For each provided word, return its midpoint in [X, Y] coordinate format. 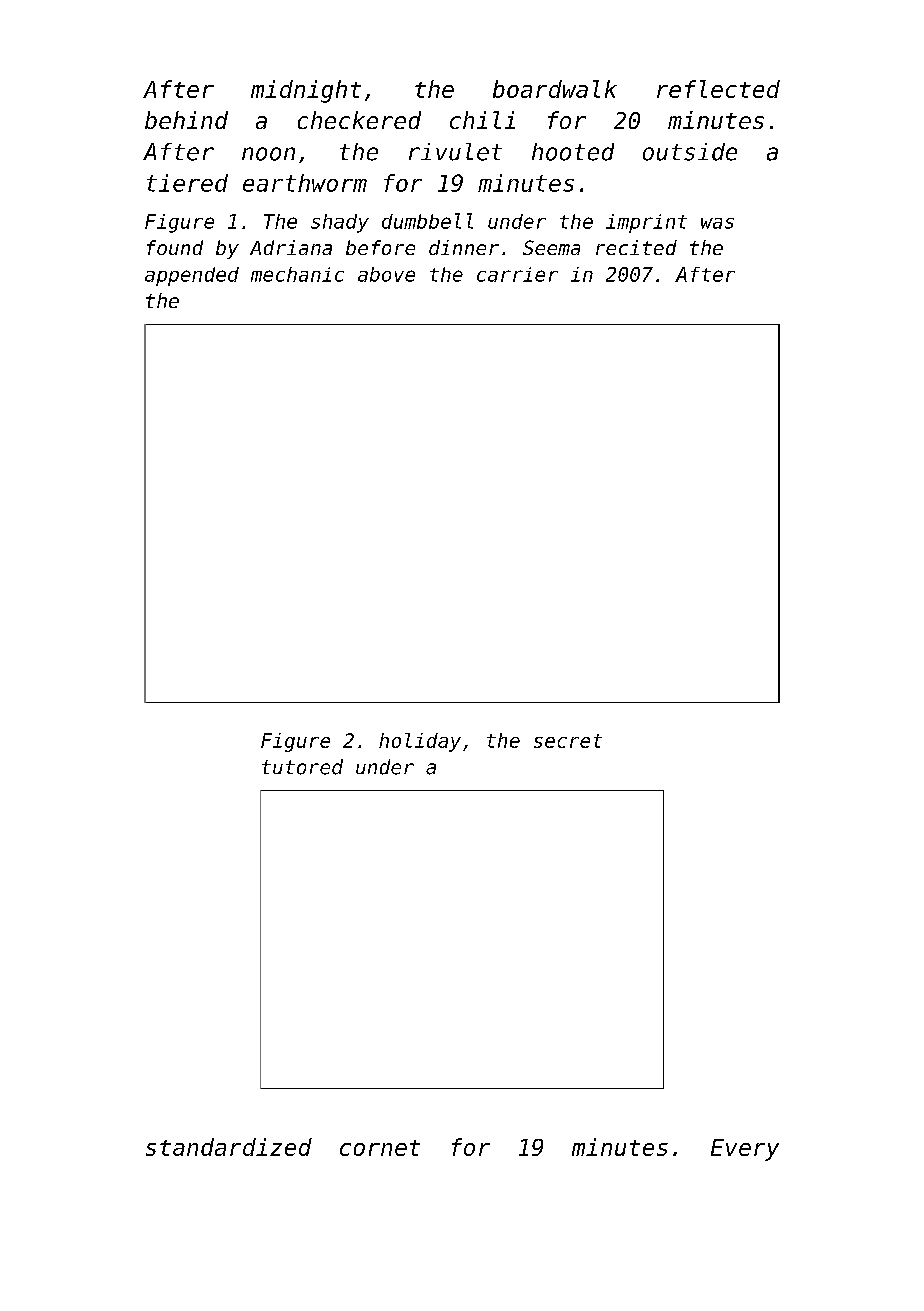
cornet [380, 1148]
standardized [229, 1147]
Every [745, 1150]
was [717, 223]
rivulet [455, 152]
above [386, 274]
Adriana [291, 247]
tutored [302, 767]
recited [636, 247]
